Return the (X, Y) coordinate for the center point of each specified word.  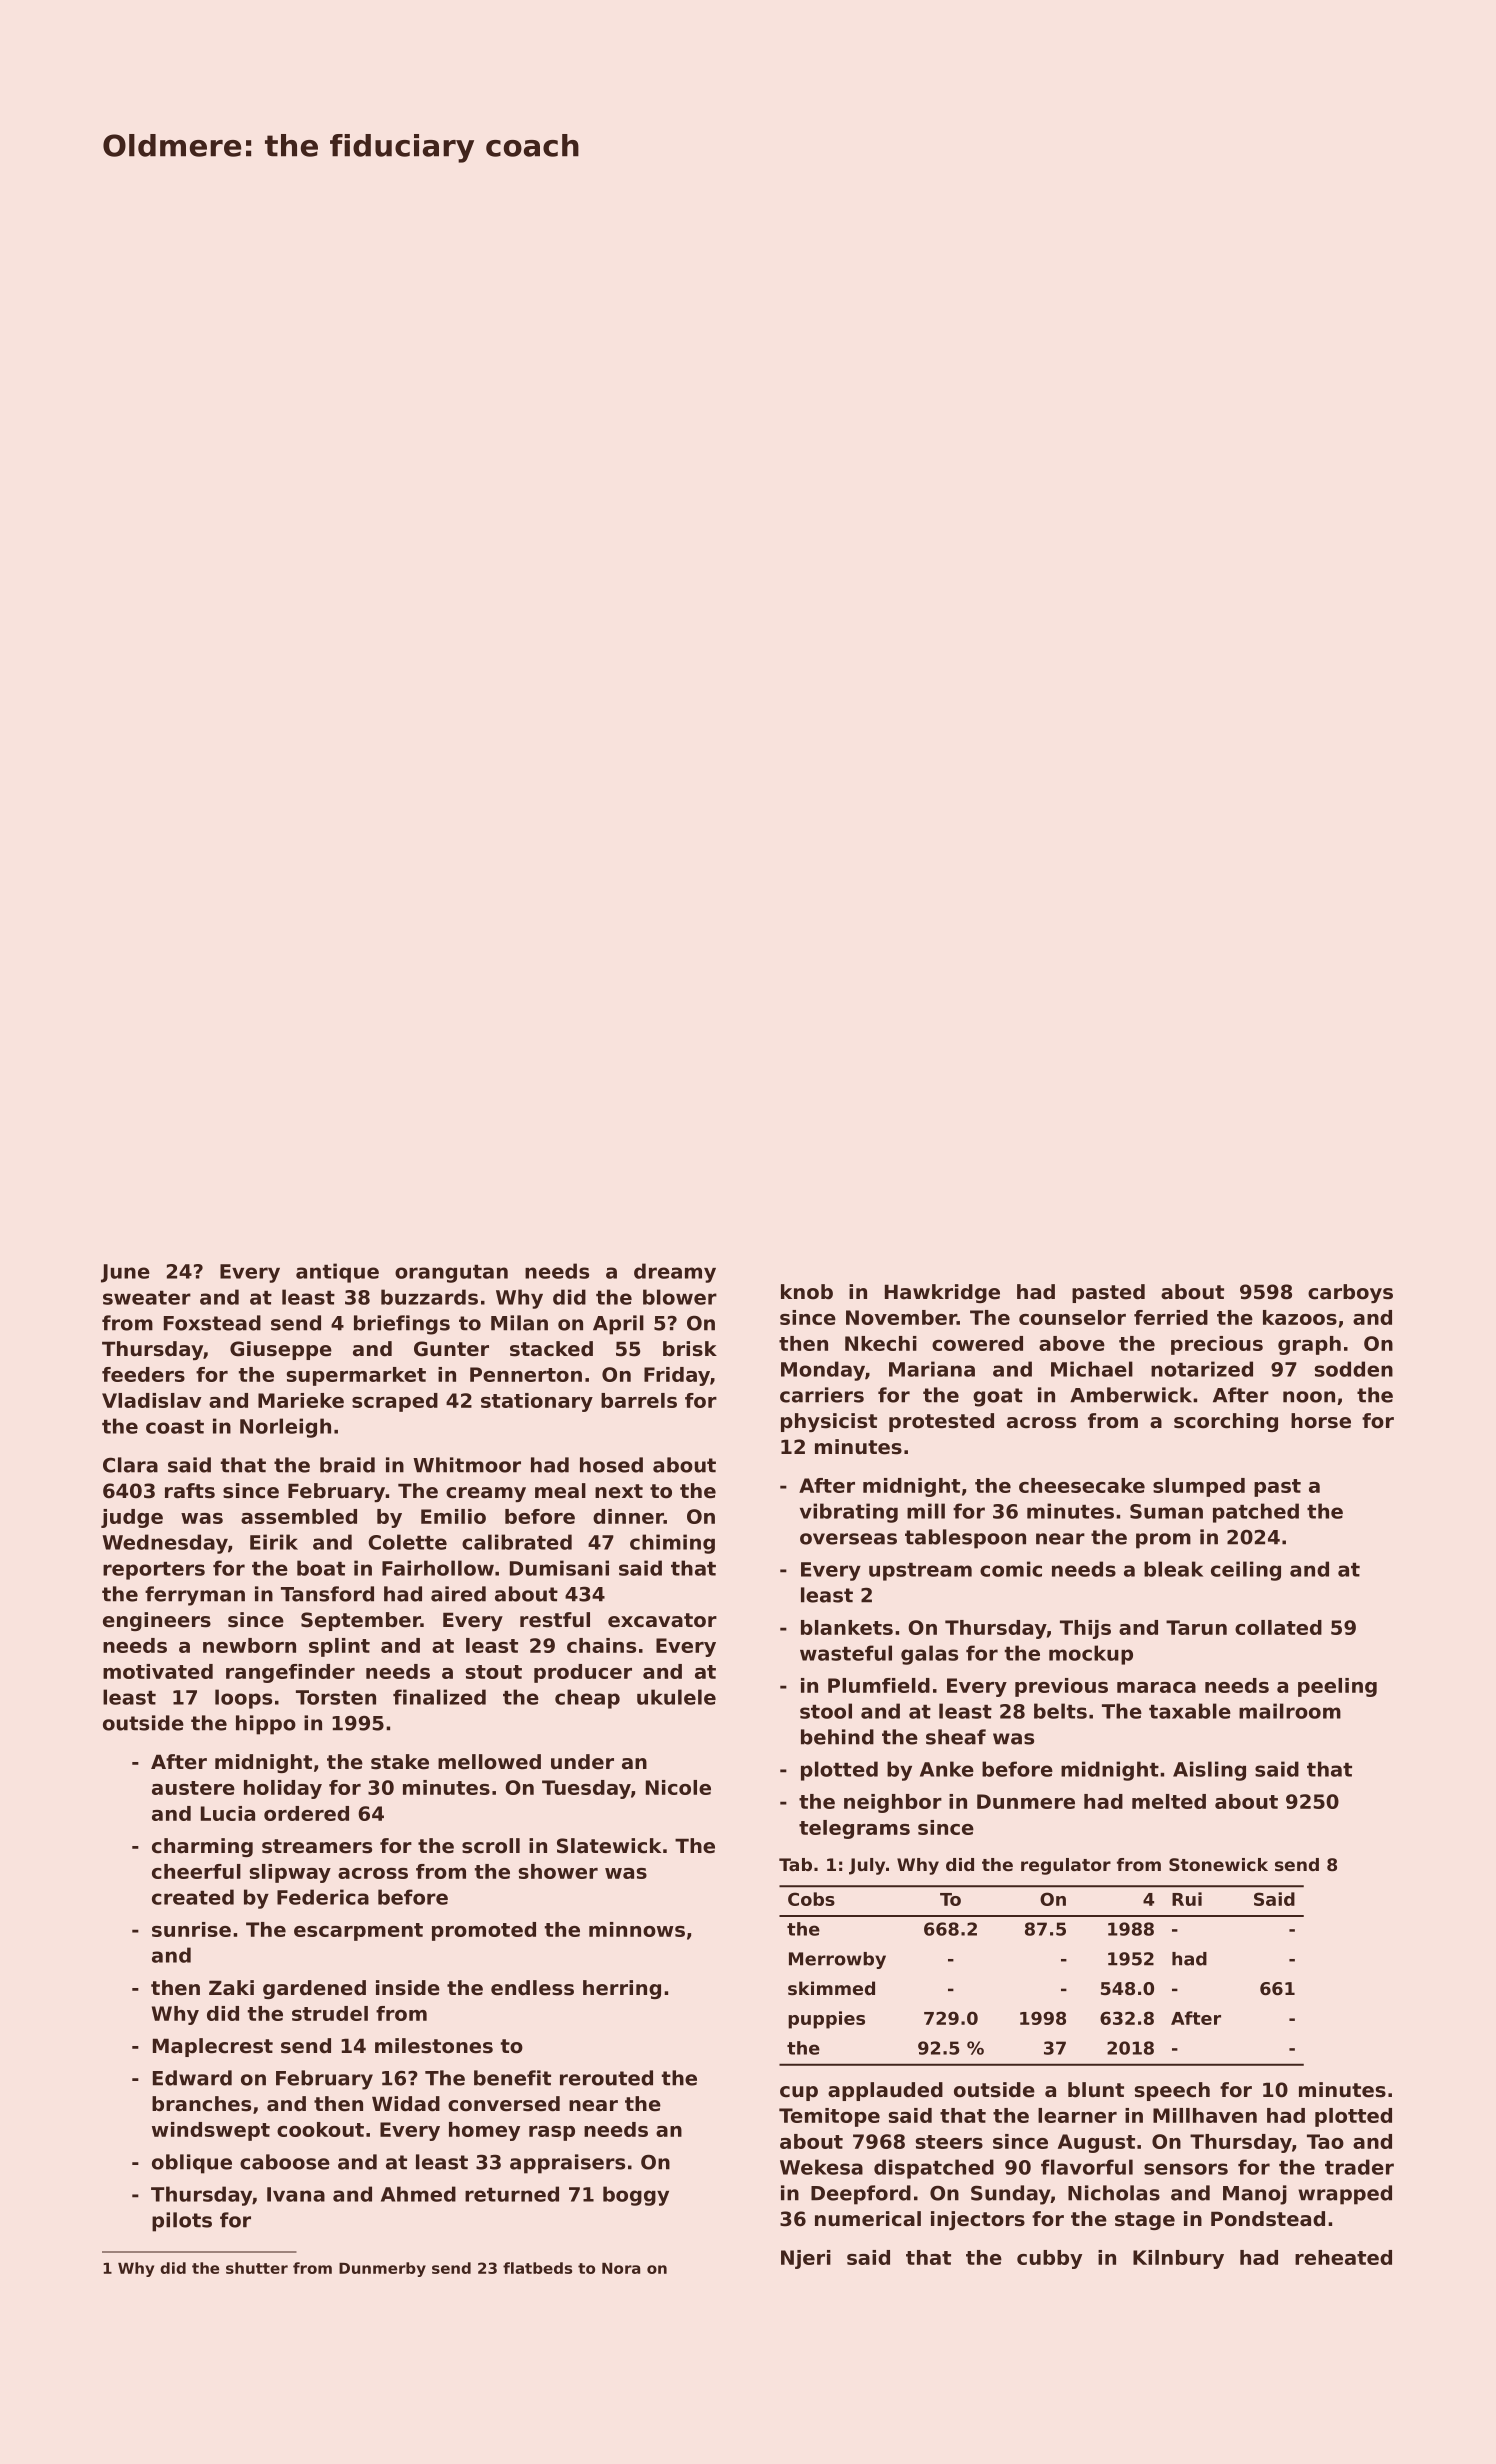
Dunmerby (382, 2269)
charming (202, 1847)
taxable (1190, 1711)
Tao (1325, 2141)
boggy (636, 2196)
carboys (1350, 1293)
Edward (192, 2078)
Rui (1187, 1899)
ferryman (195, 1596)
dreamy (675, 1273)
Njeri (806, 2259)
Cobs (811, 1899)
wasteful (846, 1653)
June (125, 1273)
